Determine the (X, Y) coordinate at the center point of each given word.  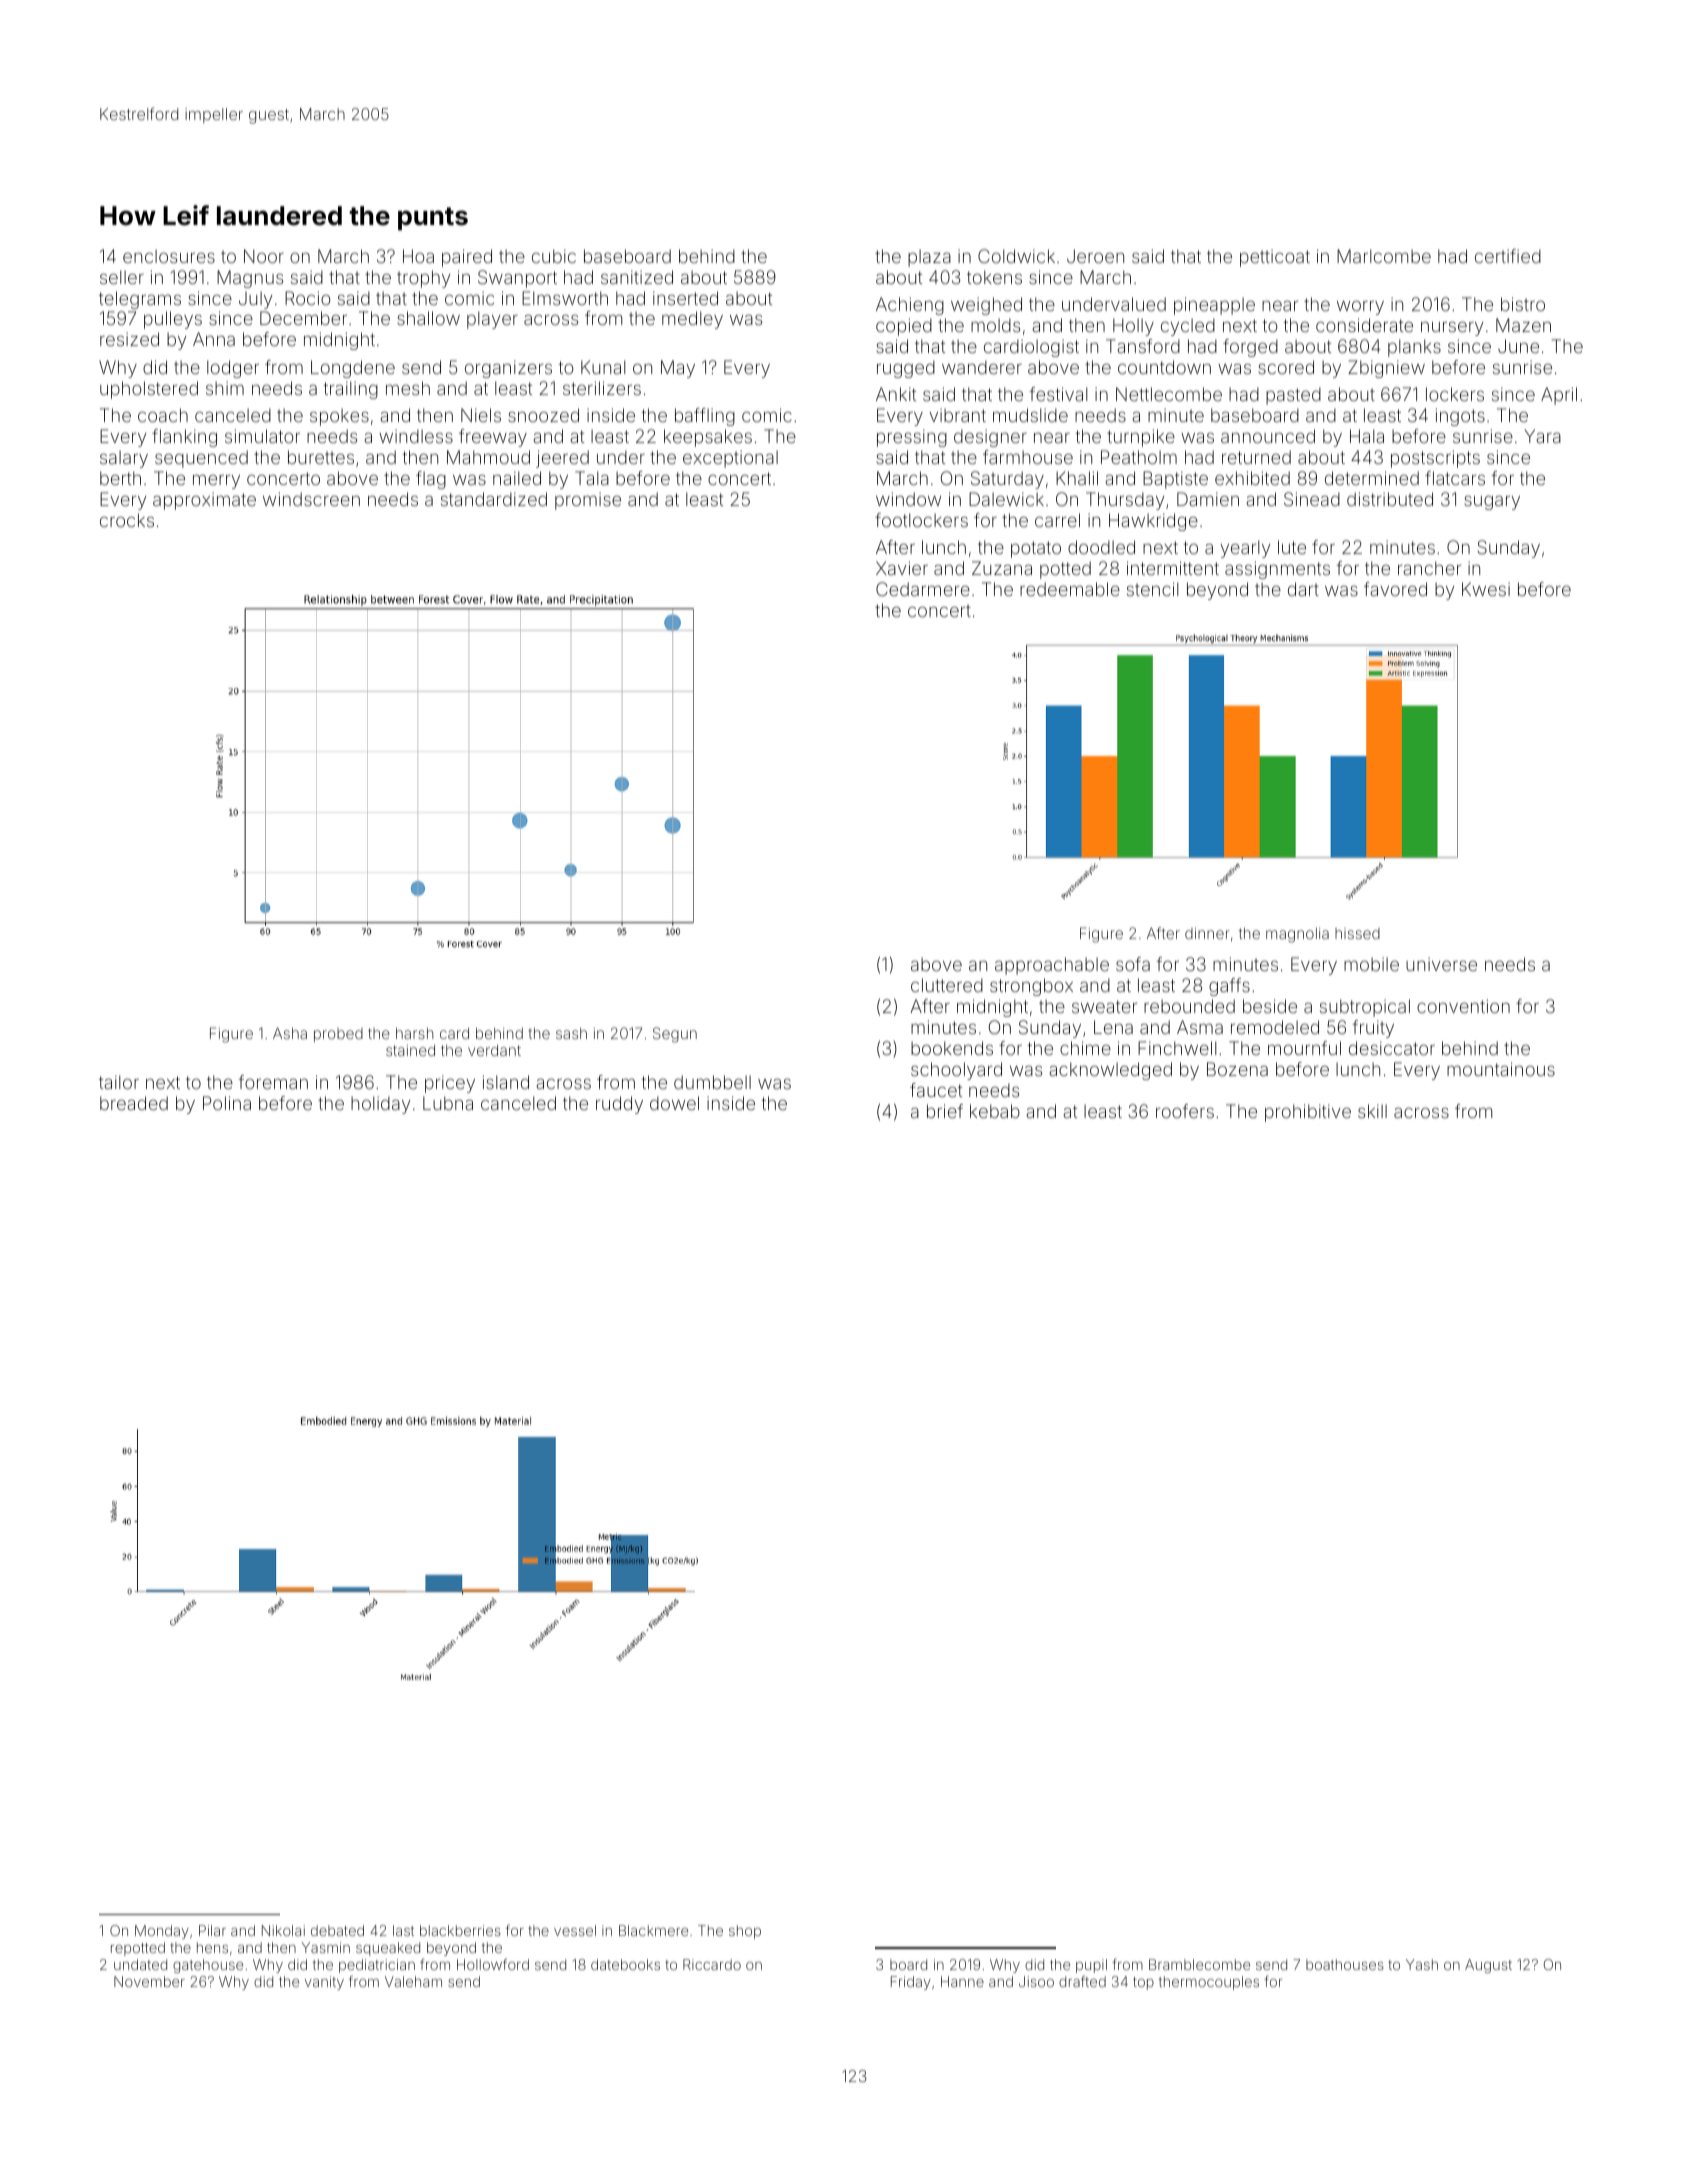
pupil (1091, 1966)
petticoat (1275, 258)
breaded (134, 1103)
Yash (1422, 1964)
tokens (994, 277)
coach (163, 415)
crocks (127, 520)
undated (140, 1964)
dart (1303, 589)
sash (571, 1033)
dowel (674, 1103)
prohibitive (1308, 1113)
